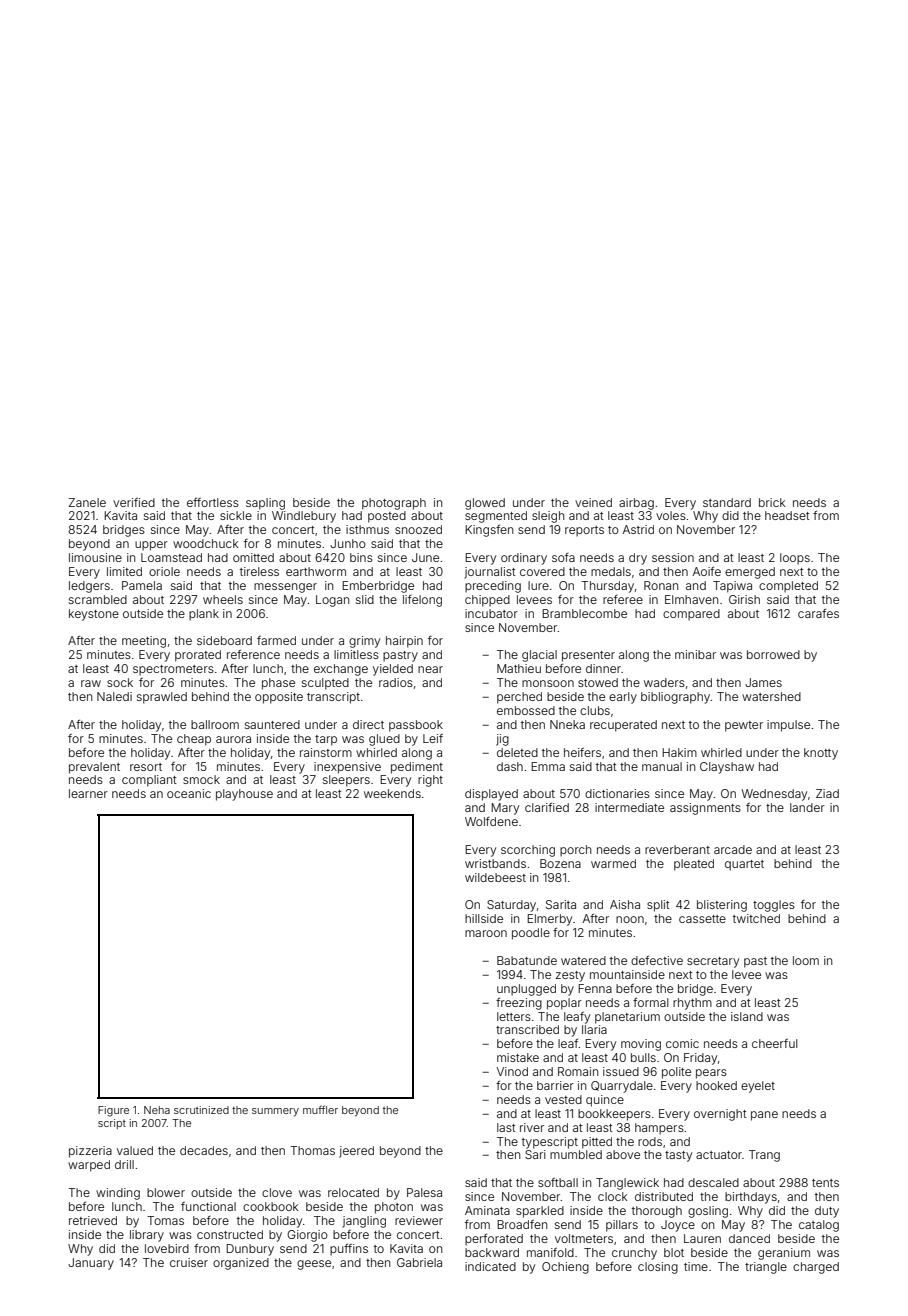  I want to click on prorated, so click(198, 656).
